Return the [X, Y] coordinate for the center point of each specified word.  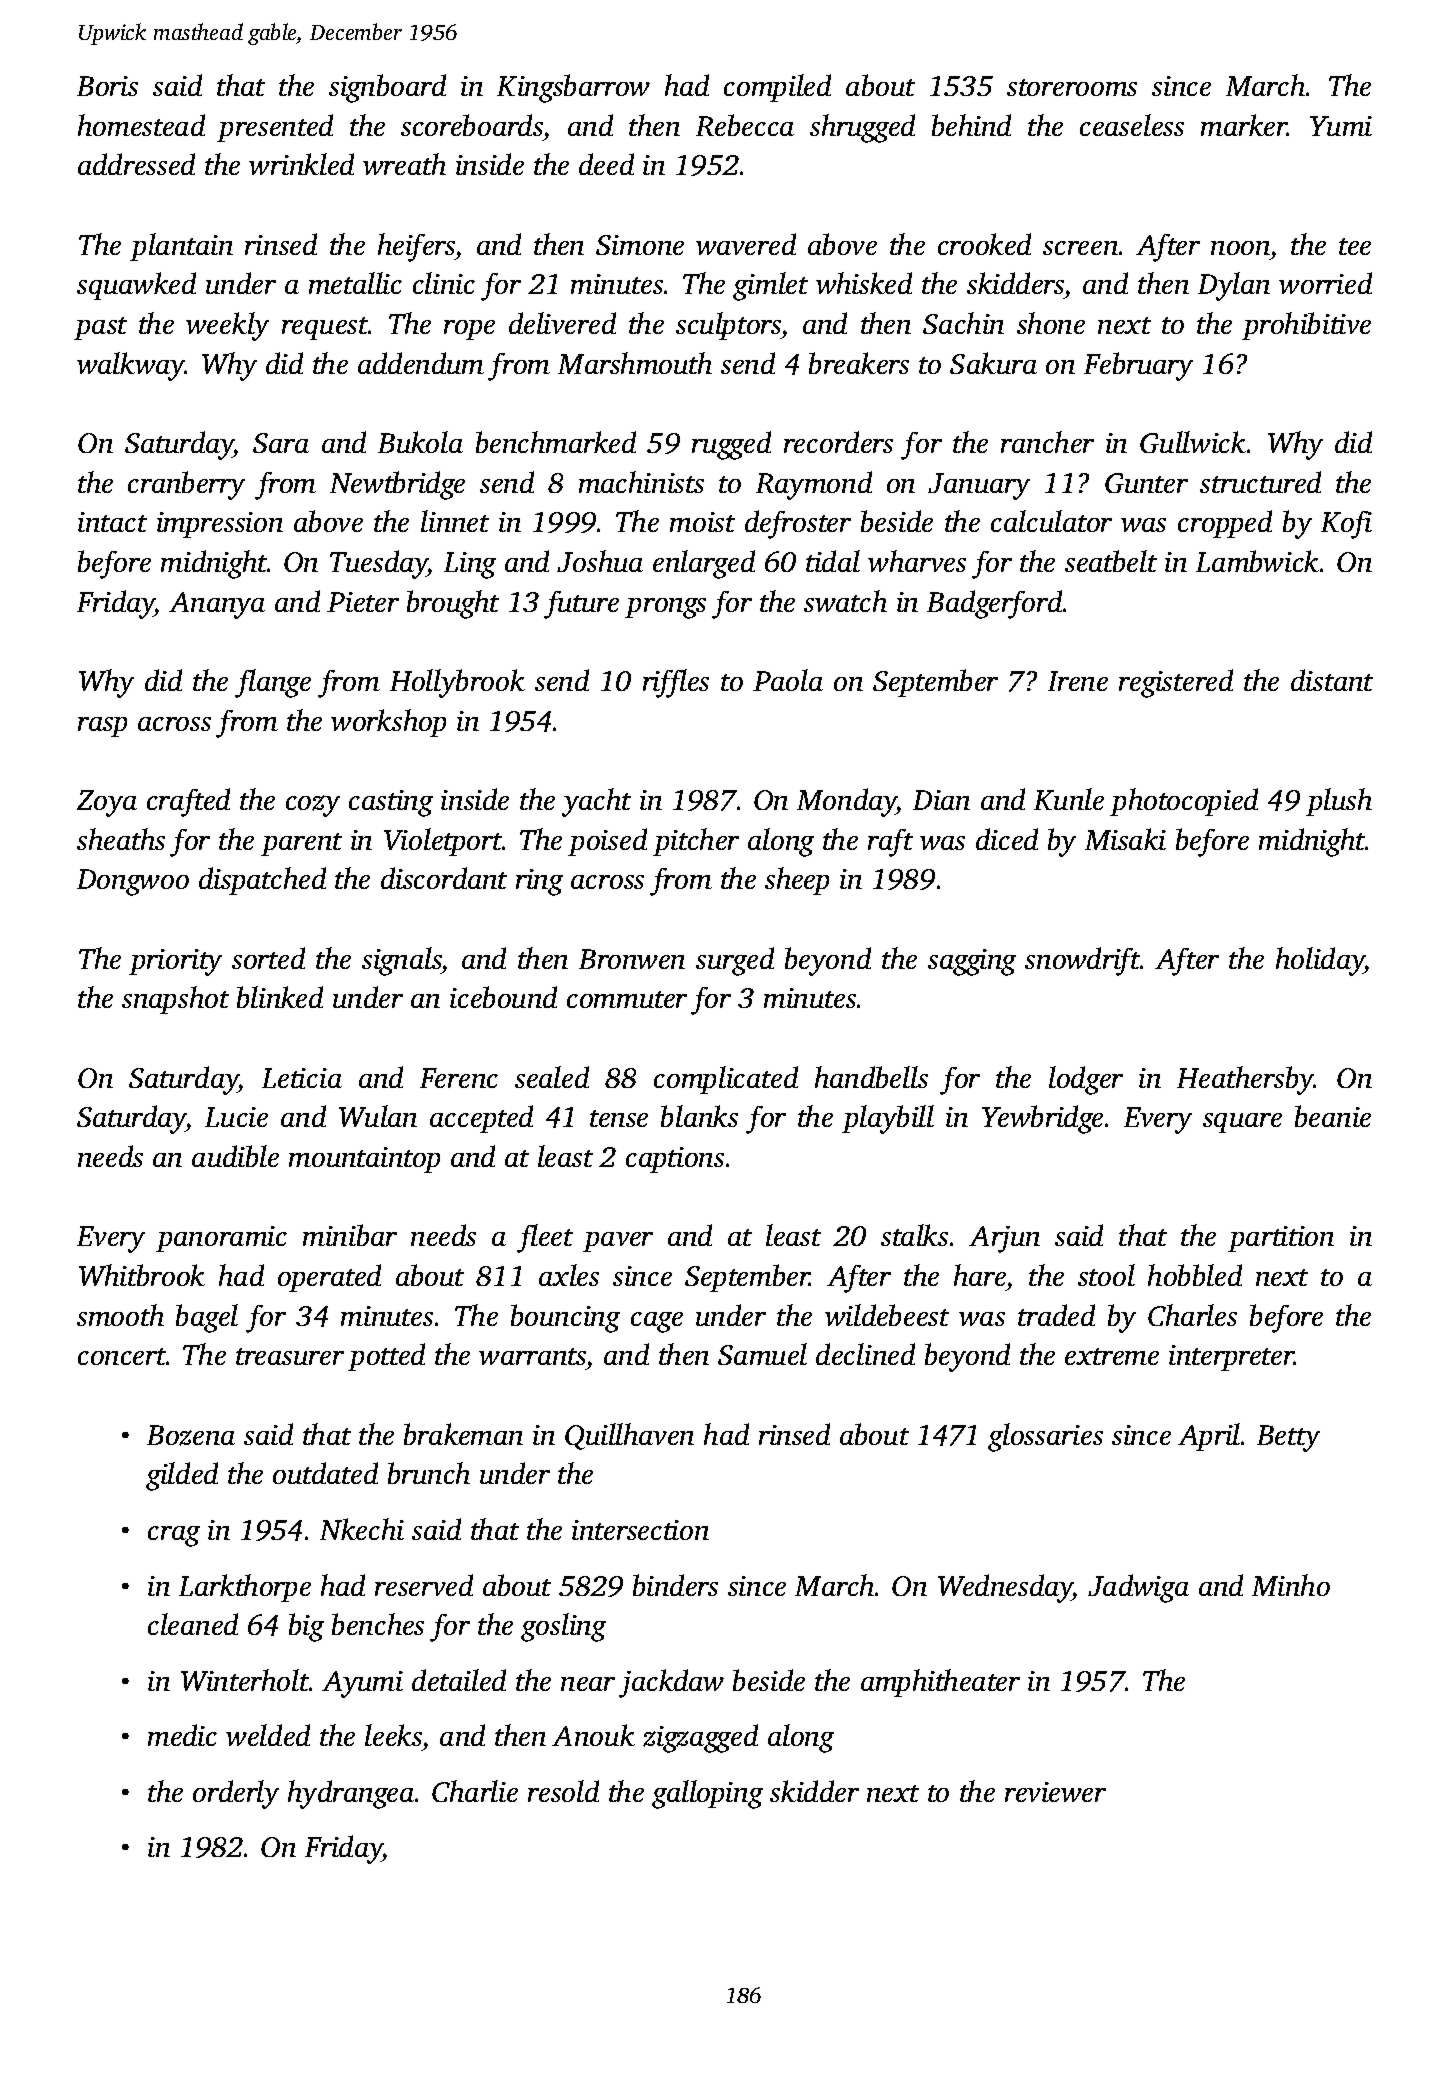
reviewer [1055, 1792]
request [325, 328]
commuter [627, 999]
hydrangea [351, 1794]
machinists [641, 482]
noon [1240, 248]
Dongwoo [133, 882]
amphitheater [940, 1683]
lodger [1086, 1080]
